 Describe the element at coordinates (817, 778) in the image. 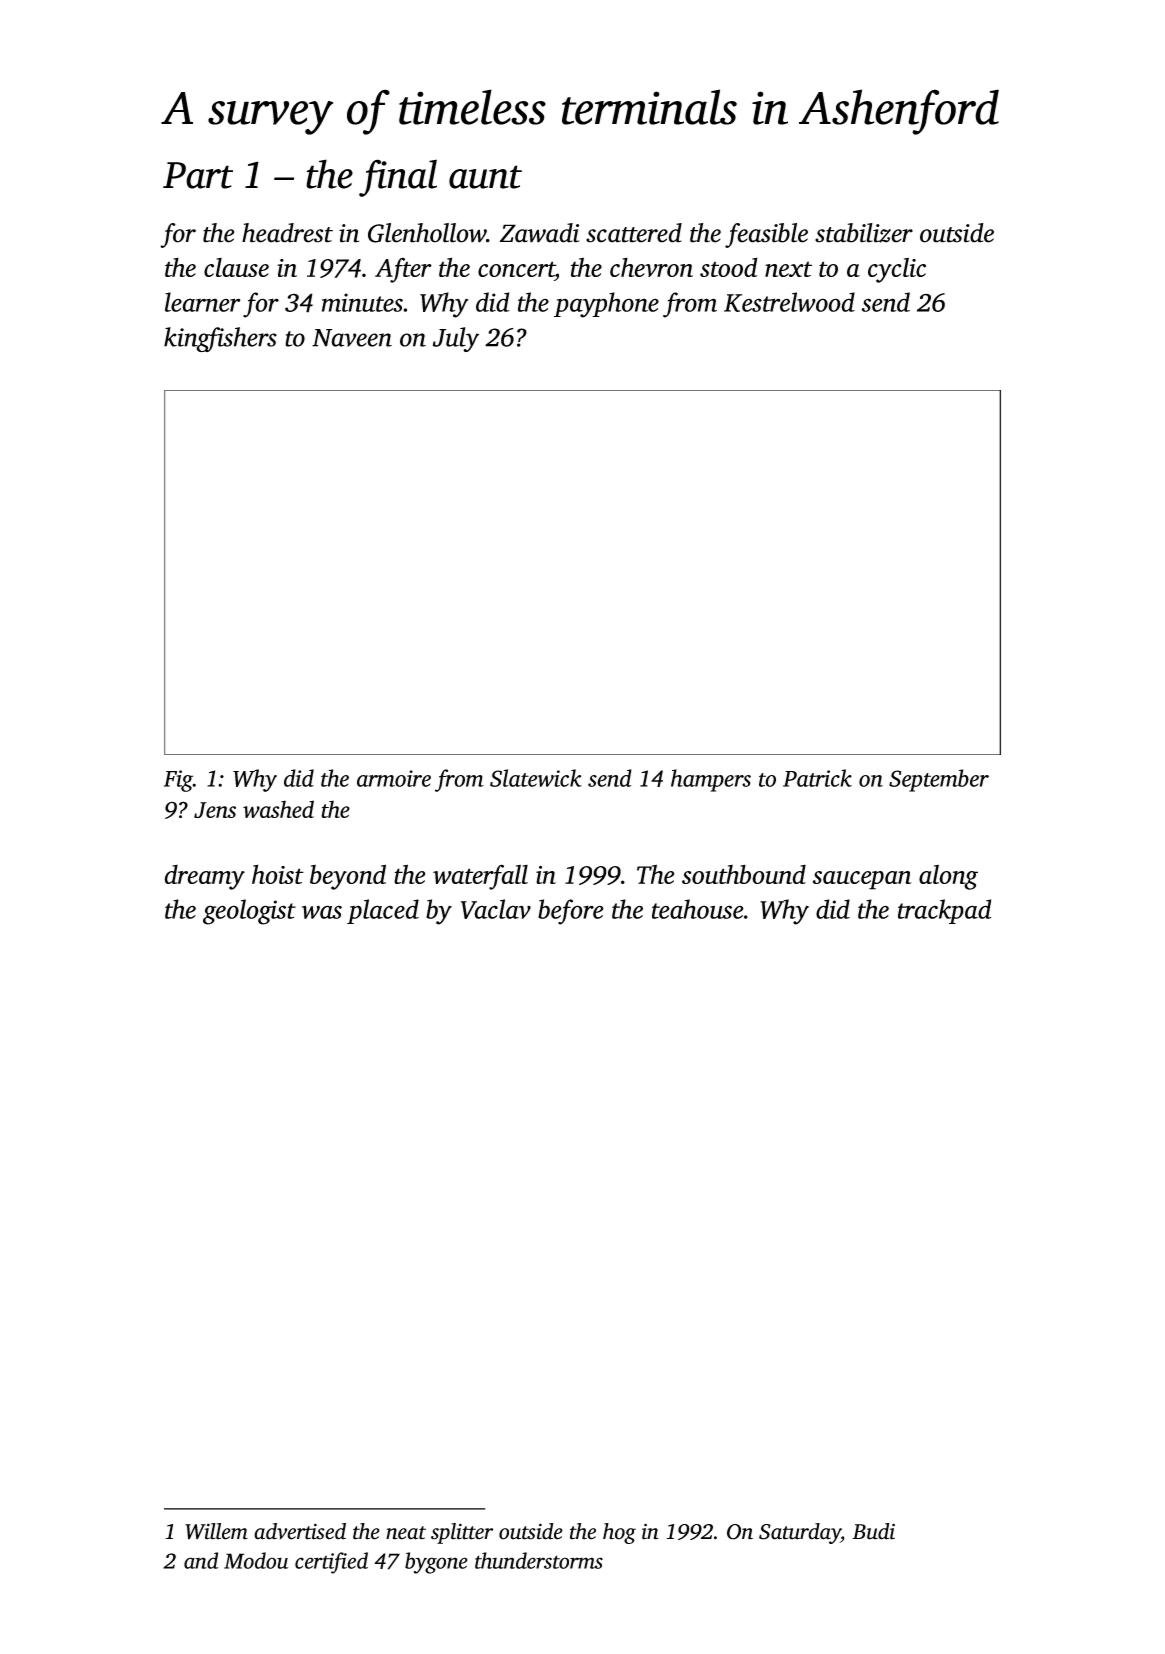

I see `Patrick` at that location.
